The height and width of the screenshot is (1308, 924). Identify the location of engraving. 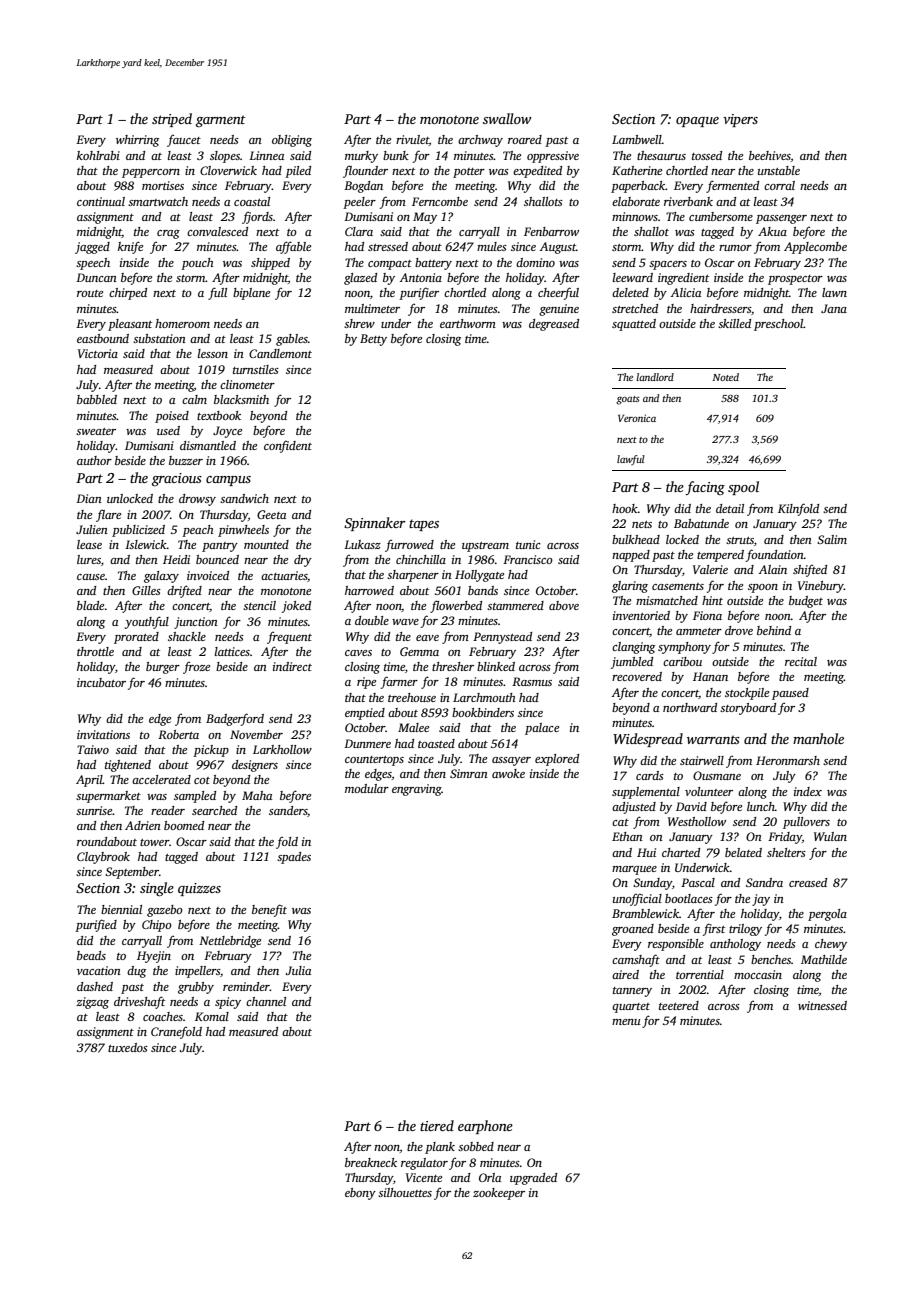
(417, 790).
